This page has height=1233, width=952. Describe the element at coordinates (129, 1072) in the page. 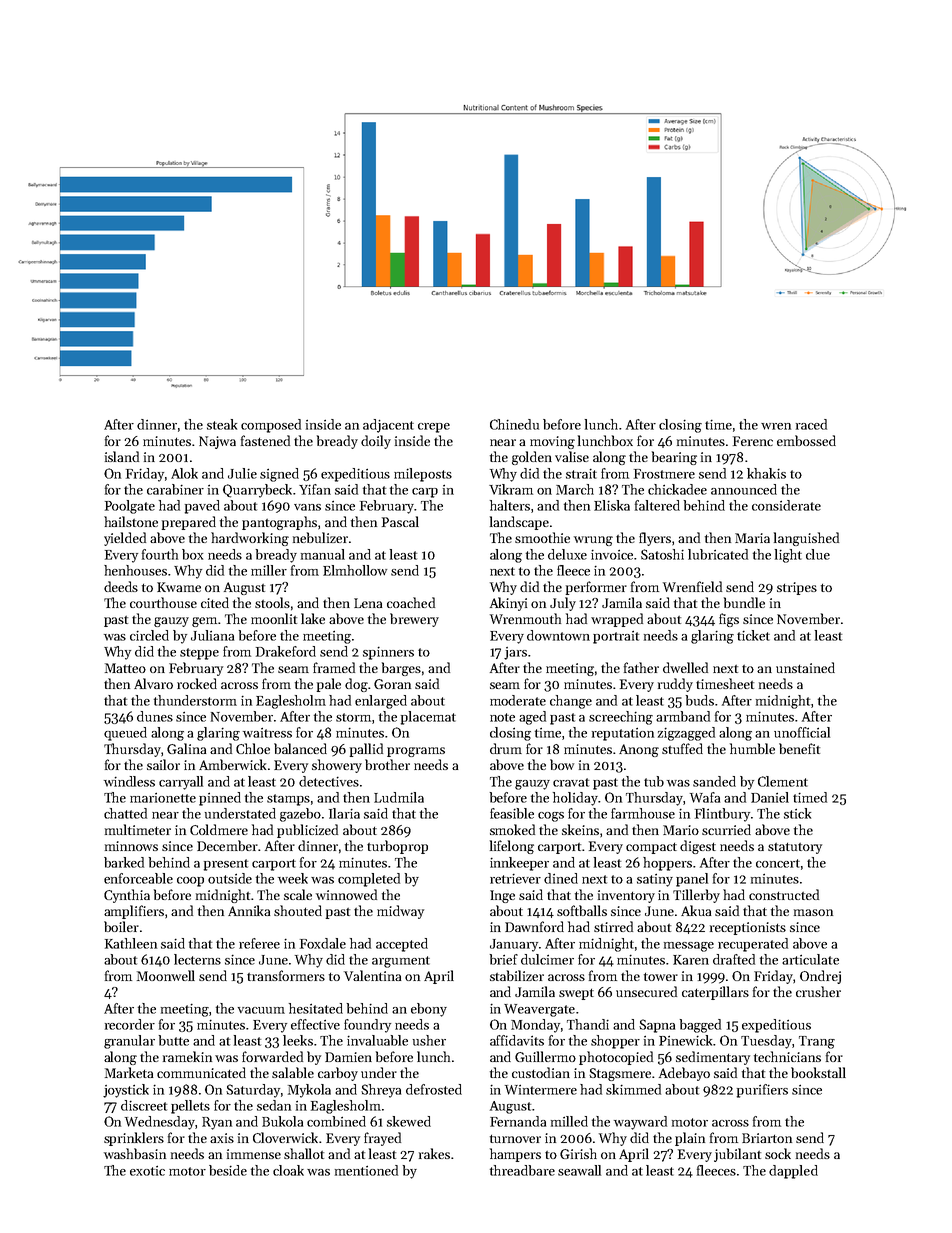

I see `Marketa` at that location.
